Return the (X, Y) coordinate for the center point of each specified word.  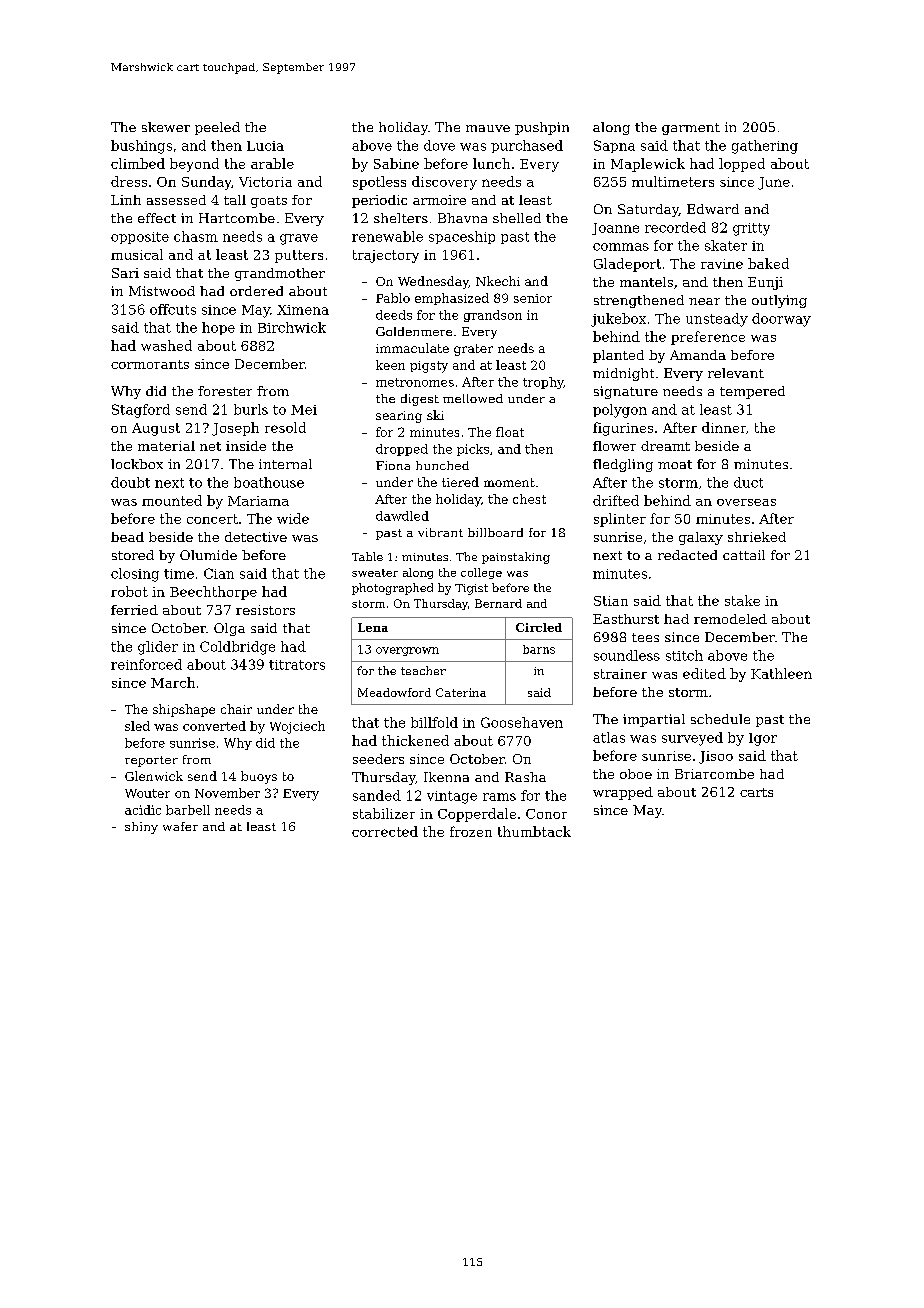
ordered (256, 291)
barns (539, 649)
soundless (627, 655)
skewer (166, 127)
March (173, 682)
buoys (259, 777)
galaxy (701, 538)
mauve (488, 128)
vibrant (440, 532)
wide (293, 518)
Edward (713, 209)
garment (691, 129)
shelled (517, 218)
